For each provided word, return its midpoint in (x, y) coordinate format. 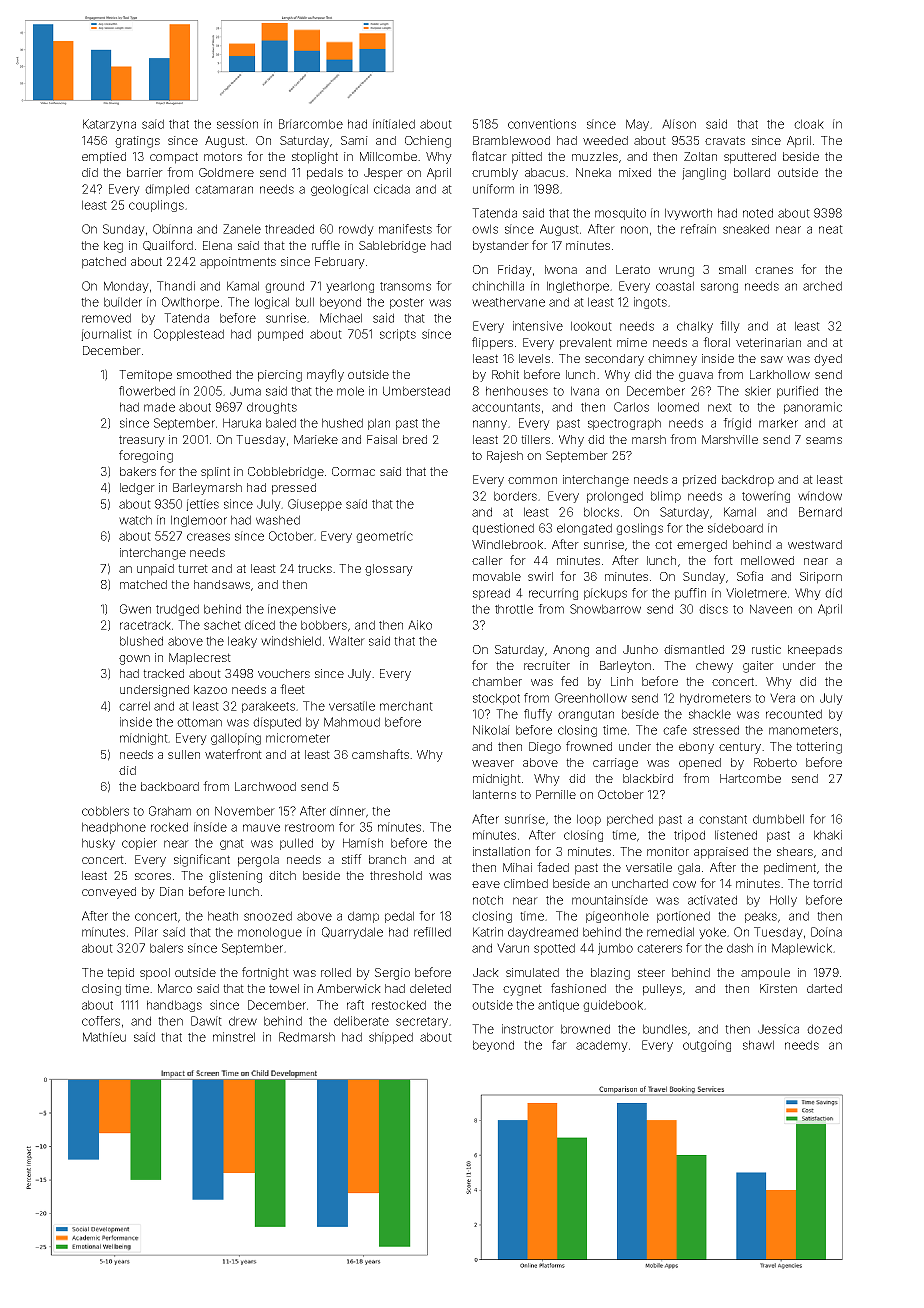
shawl (758, 1045)
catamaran (224, 189)
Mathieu (104, 1037)
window (820, 496)
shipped (391, 1038)
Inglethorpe (578, 287)
